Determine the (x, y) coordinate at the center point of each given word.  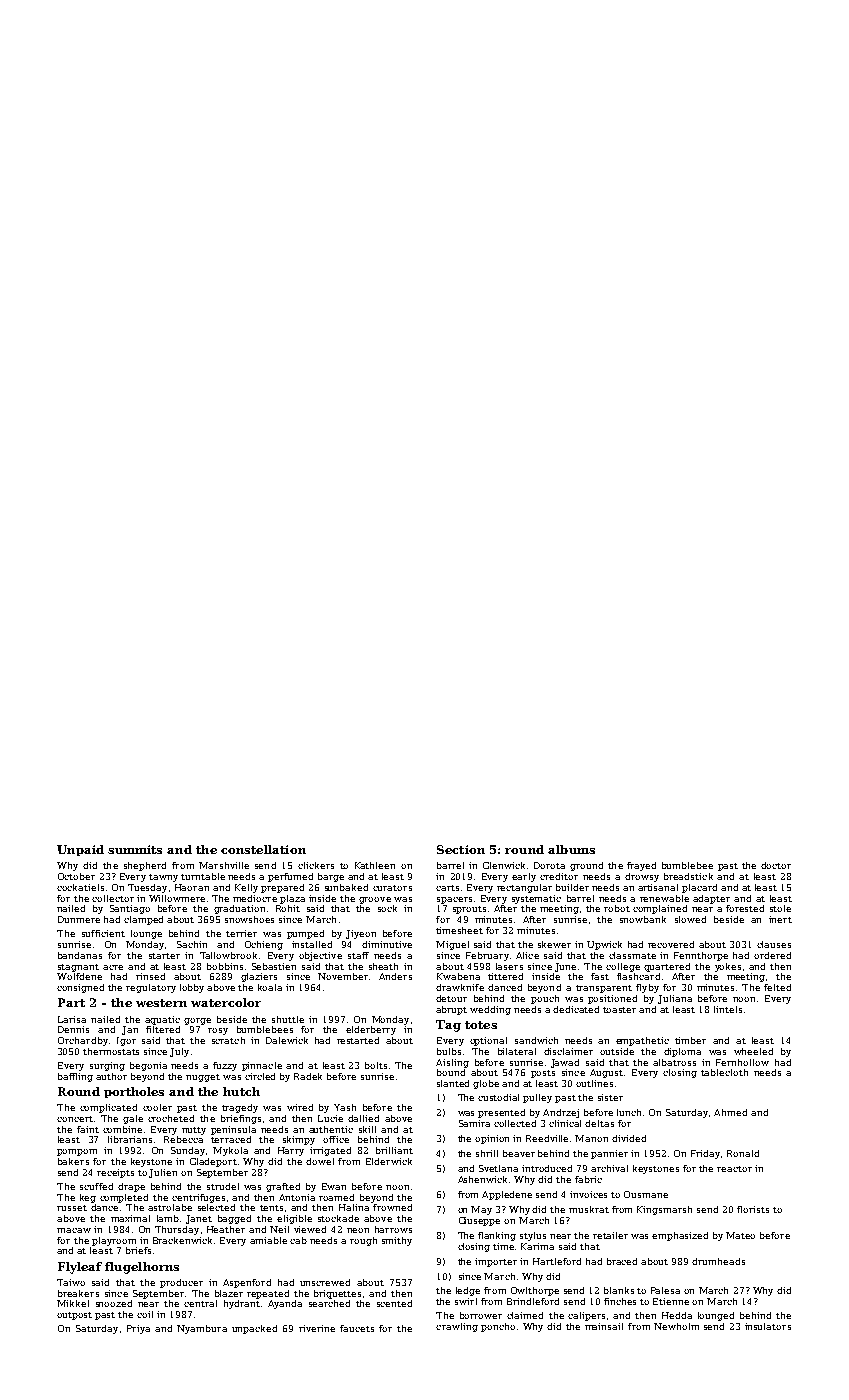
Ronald (743, 1153)
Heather (226, 1229)
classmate (632, 955)
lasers (509, 966)
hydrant (242, 1304)
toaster (619, 1010)
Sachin (192, 944)
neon (358, 1230)
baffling (75, 1077)
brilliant (394, 1150)
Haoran (192, 887)
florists (753, 1209)
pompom (77, 1152)
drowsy (642, 877)
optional (488, 1041)
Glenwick (504, 865)
